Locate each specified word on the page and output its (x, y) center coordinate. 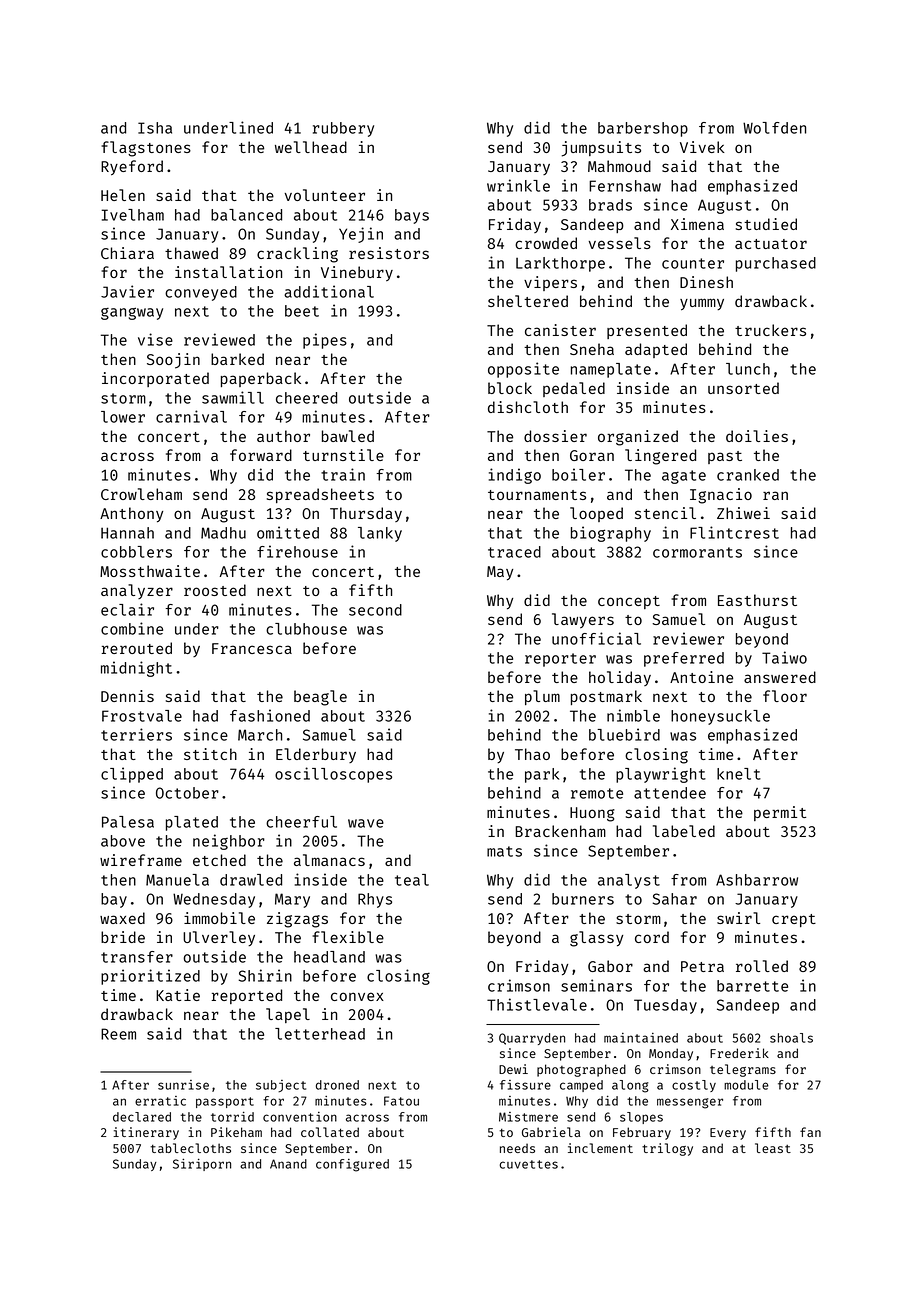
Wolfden (774, 128)
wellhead (311, 147)
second (375, 610)
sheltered (528, 301)
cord (652, 937)
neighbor (229, 842)
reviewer (688, 638)
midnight (136, 669)
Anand (288, 1164)
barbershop (643, 129)
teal (412, 880)
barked (237, 359)
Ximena (697, 224)
